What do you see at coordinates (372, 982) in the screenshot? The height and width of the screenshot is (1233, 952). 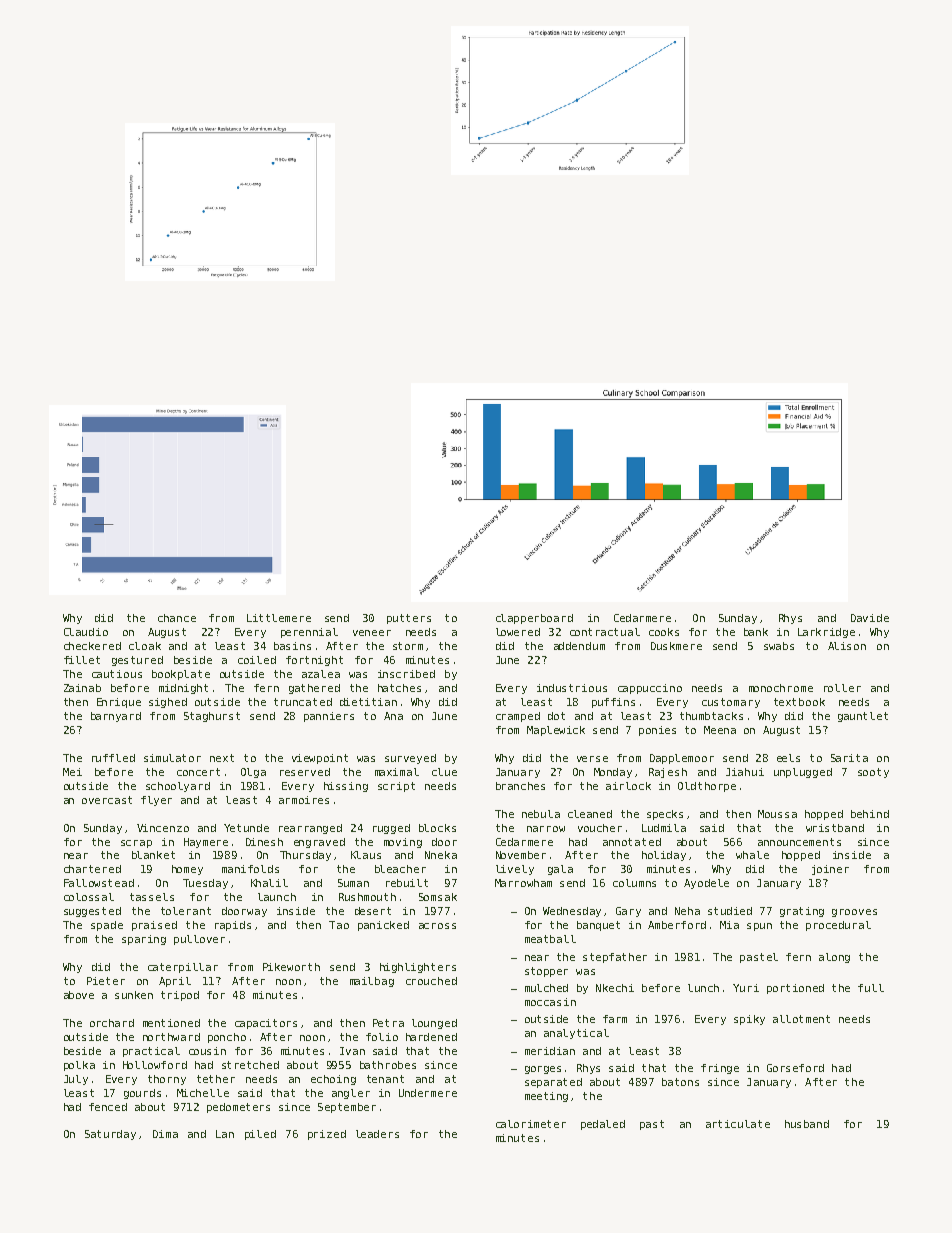 I see `mailbag` at bounding box center [372, 982].
